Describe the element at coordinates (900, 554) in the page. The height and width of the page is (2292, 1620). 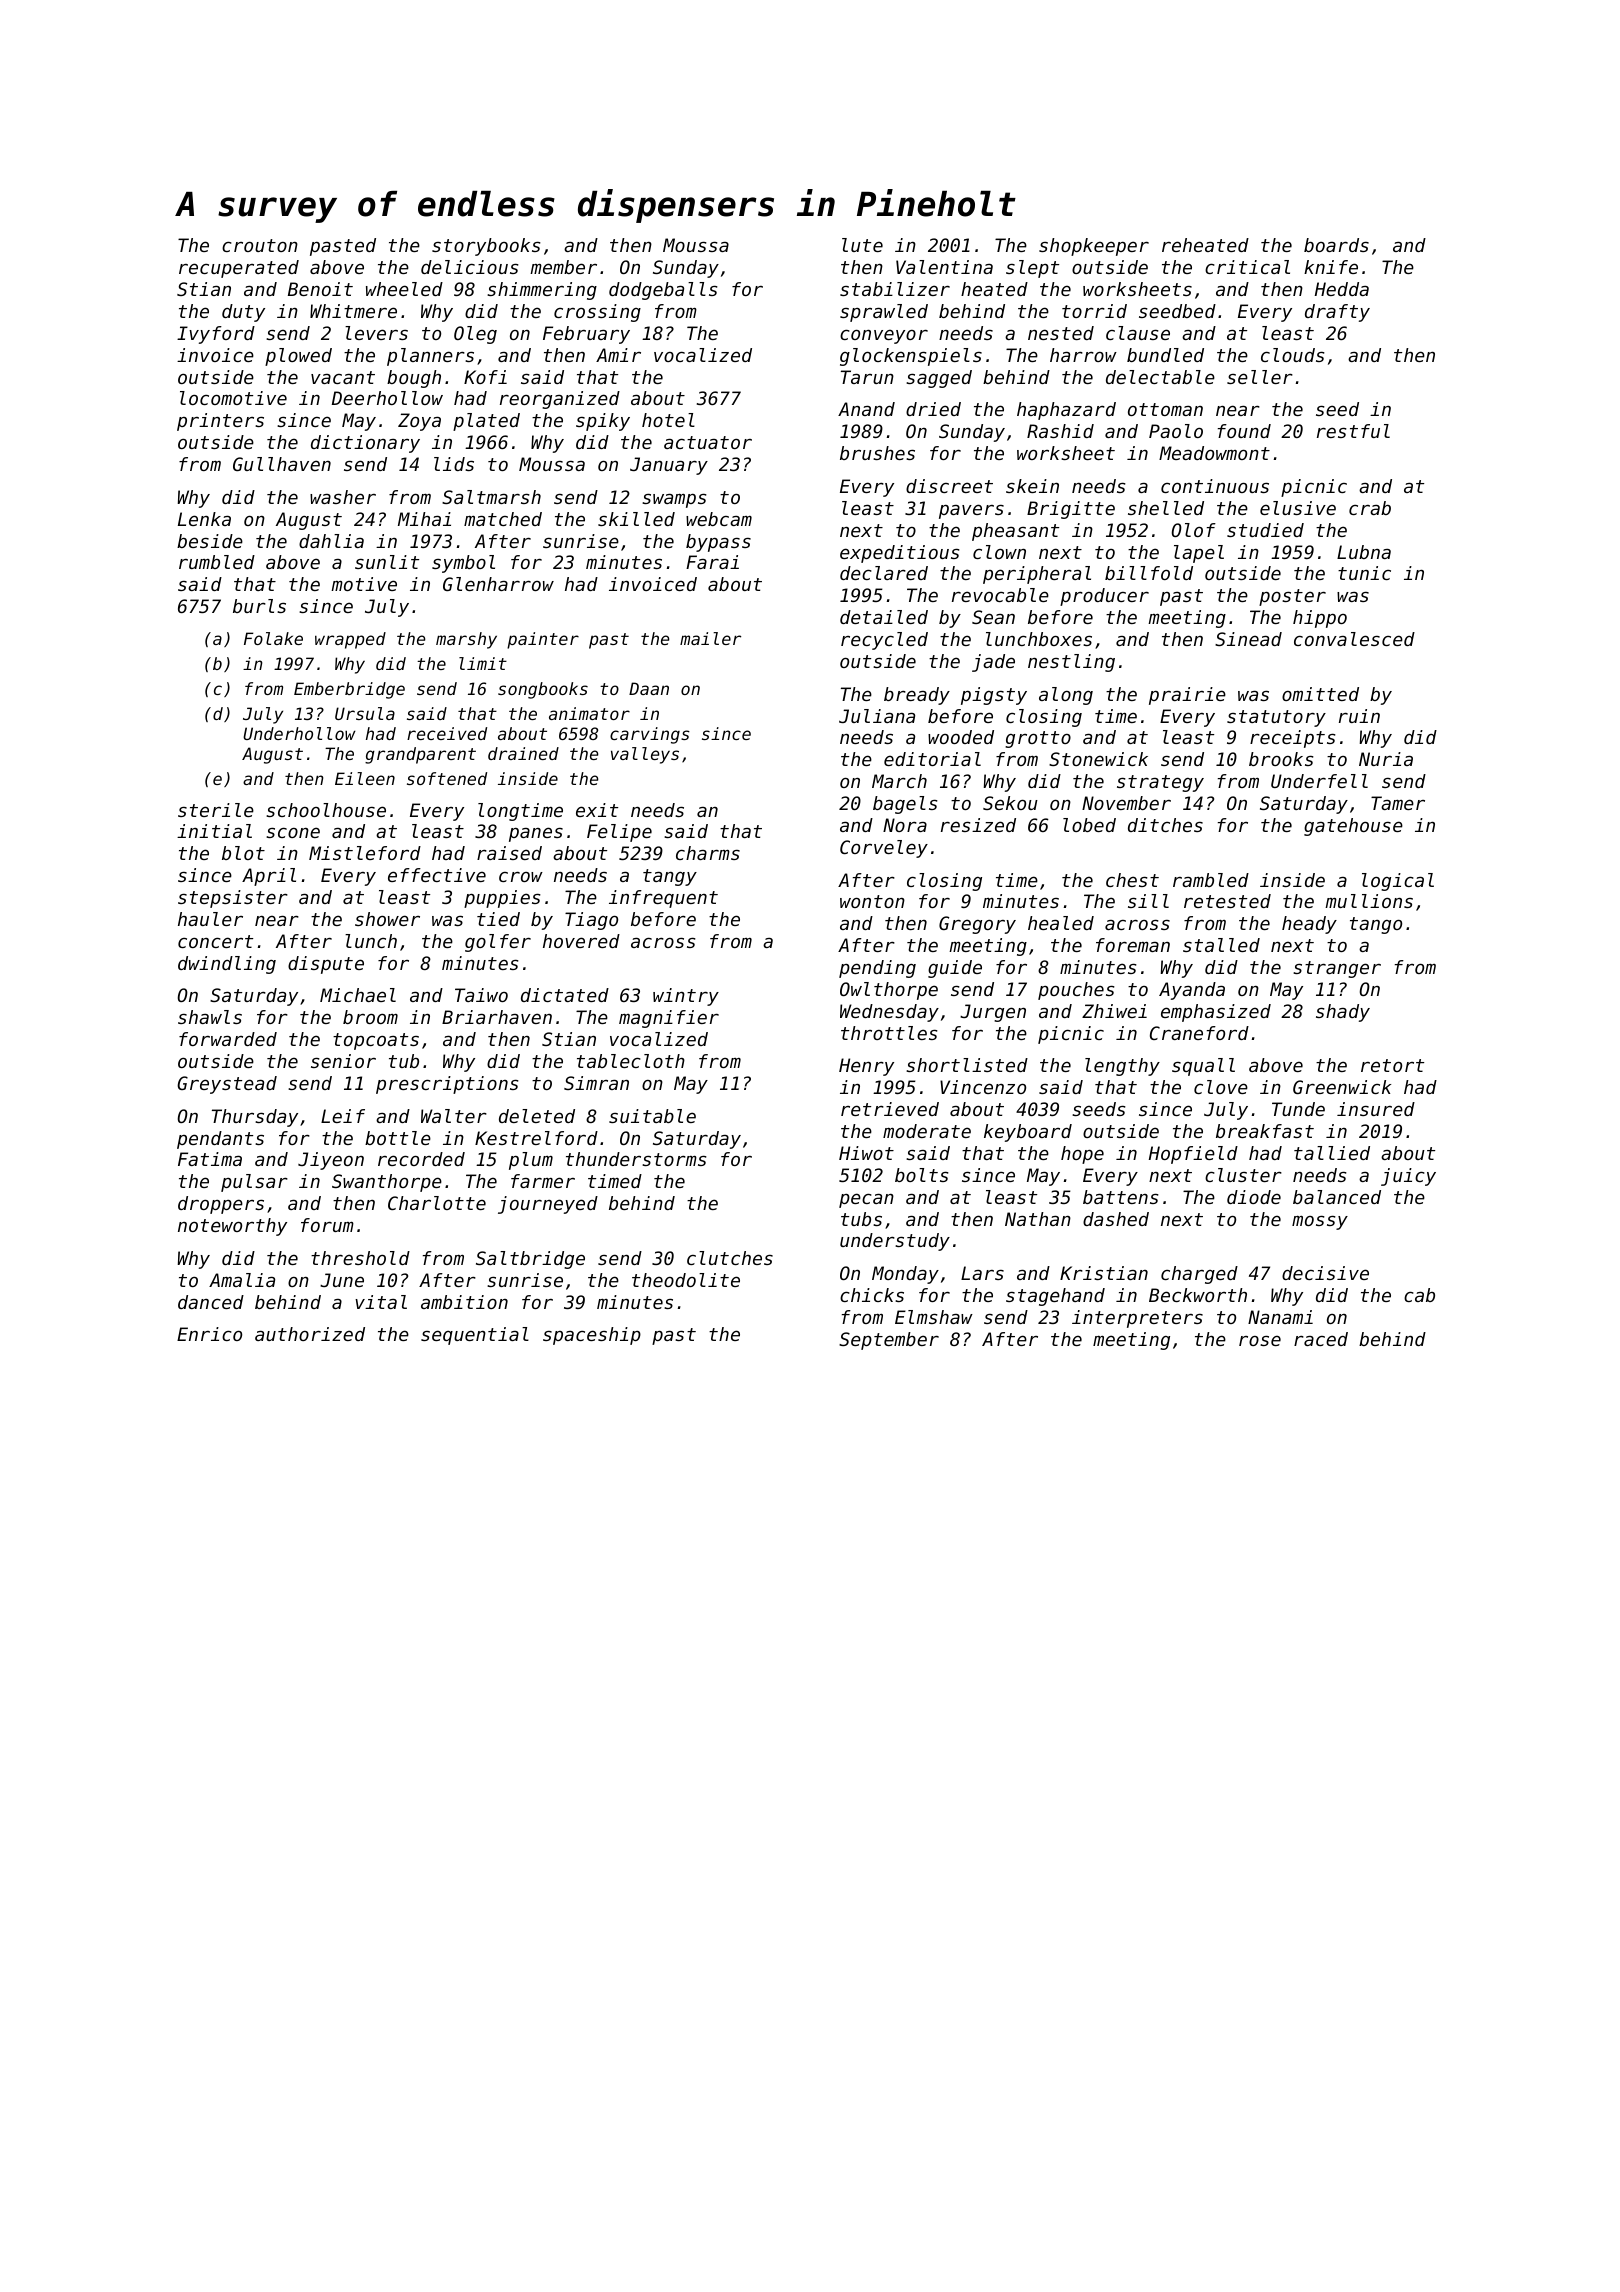
I see `expeditious` at that location.
